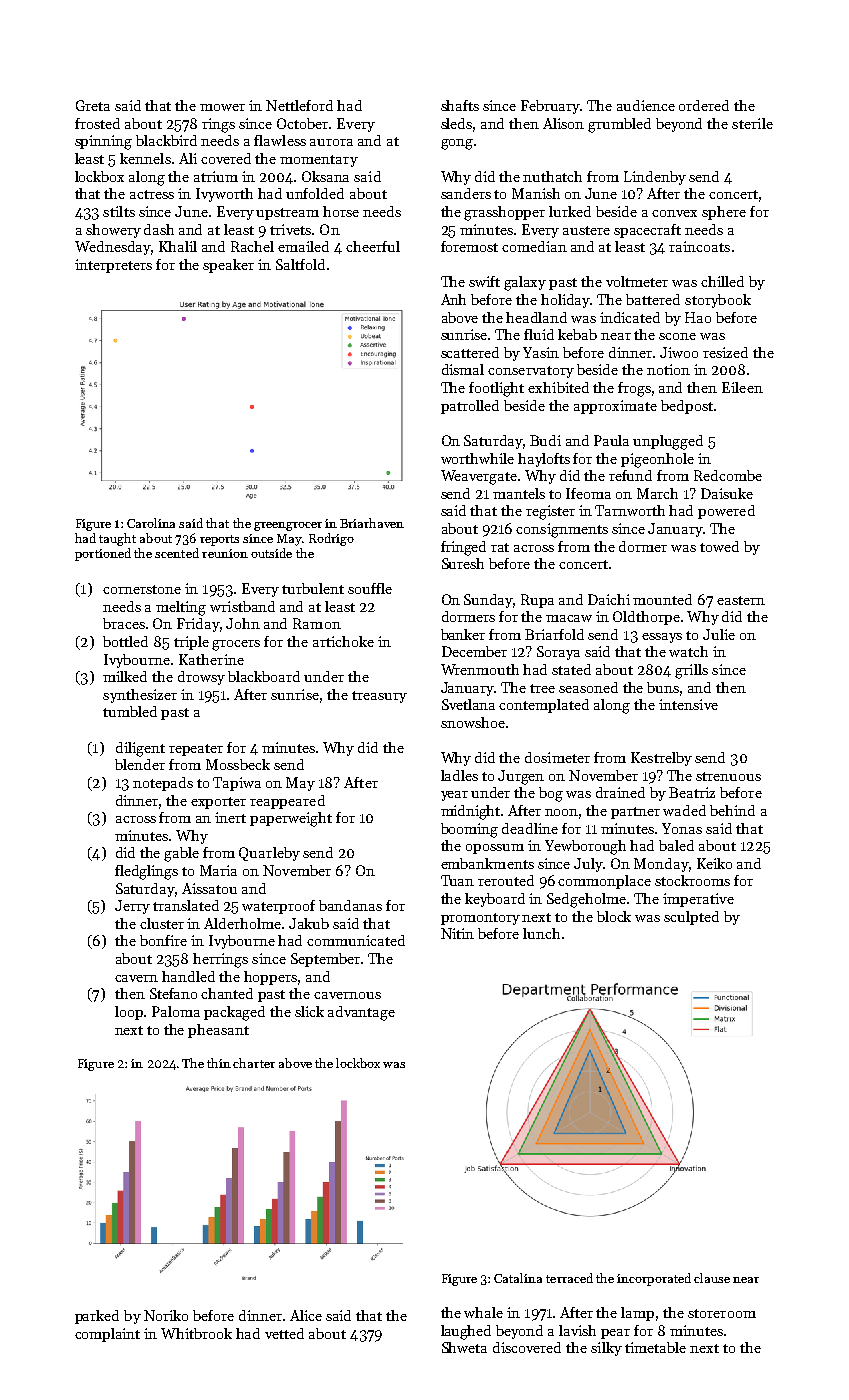  What do you see at coordinates (291, 819) in the screenshot?
I see `paperweight` at bounding box center [291, 819].
